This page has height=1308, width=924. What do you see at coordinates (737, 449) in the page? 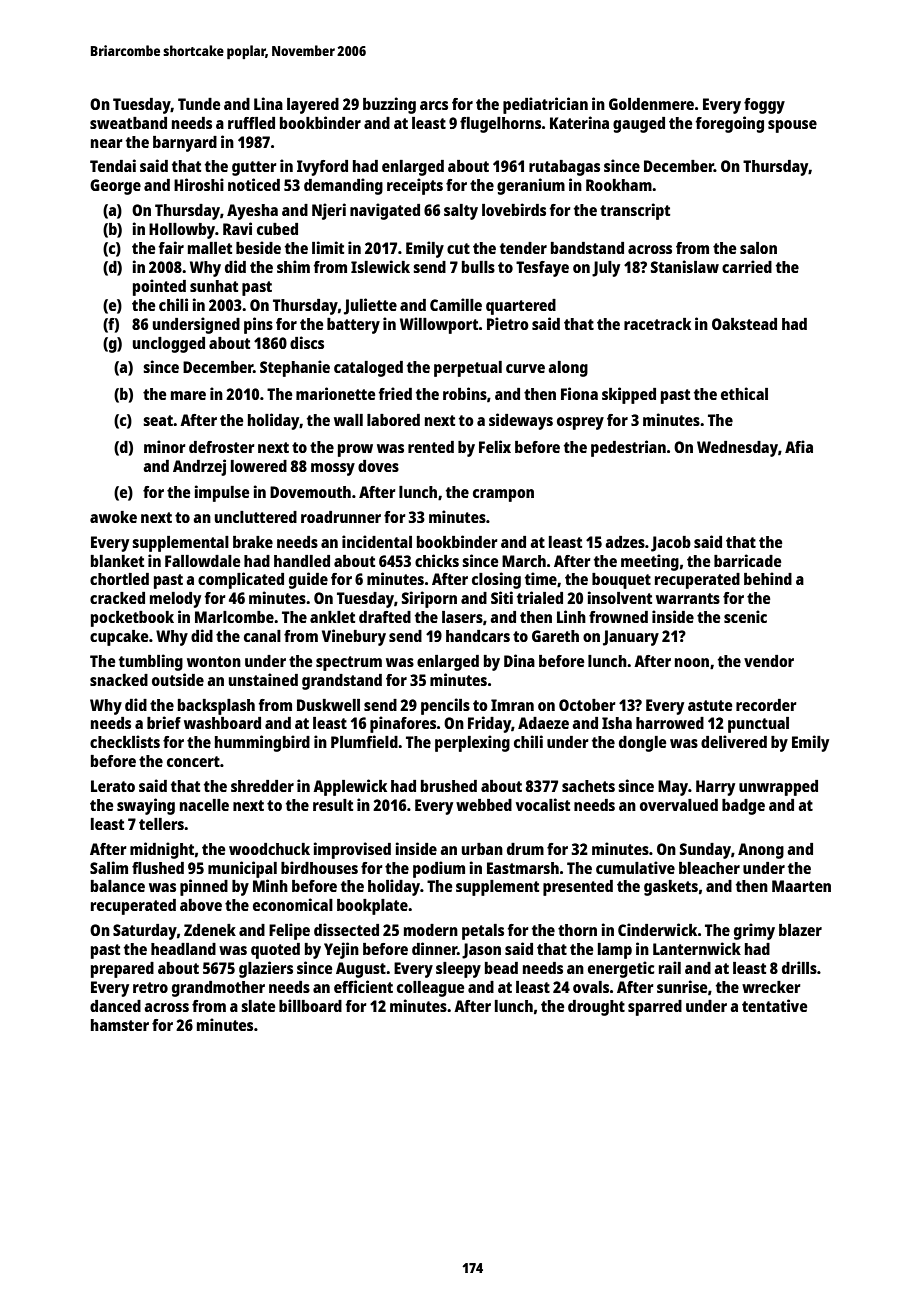
I see `Wednesday` at bounding box center [737, 449].
